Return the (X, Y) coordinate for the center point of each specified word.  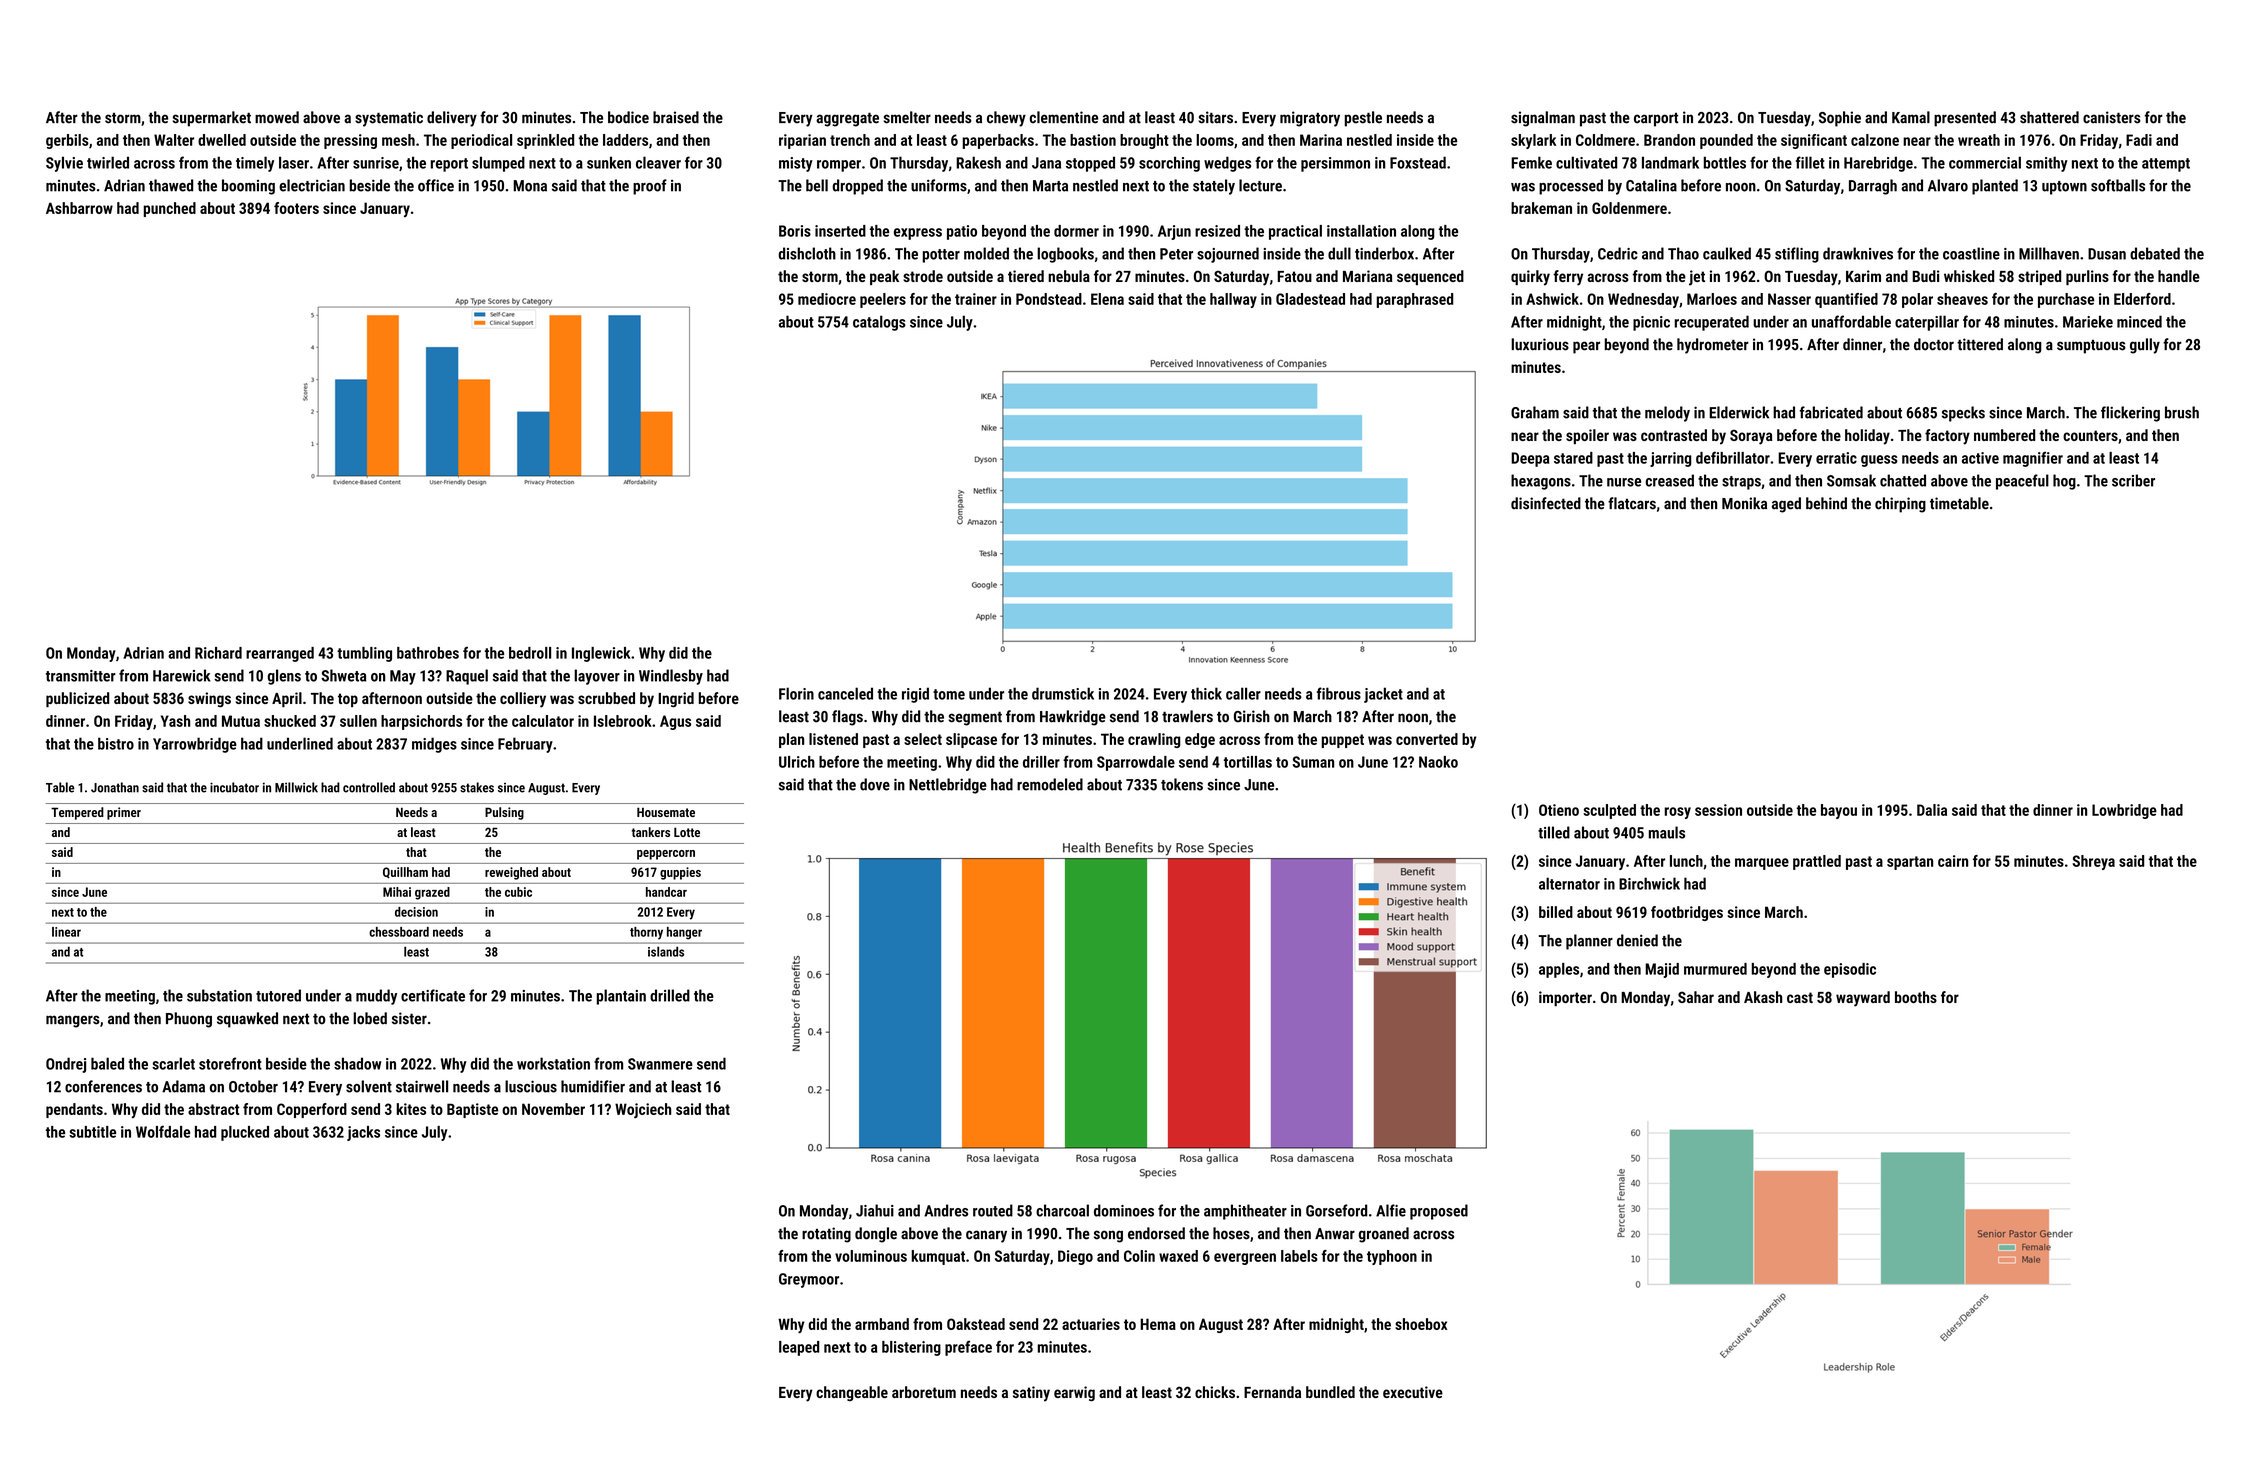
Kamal (1911, 117)
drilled (670, 995)
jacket (1383, 695)
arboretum (924, 1392)
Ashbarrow (79, 208)
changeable (852, 1394)
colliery (523, 700)
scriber (2133, 480)
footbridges (1687, 913)
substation (219, 995)
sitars (1215, 117)
